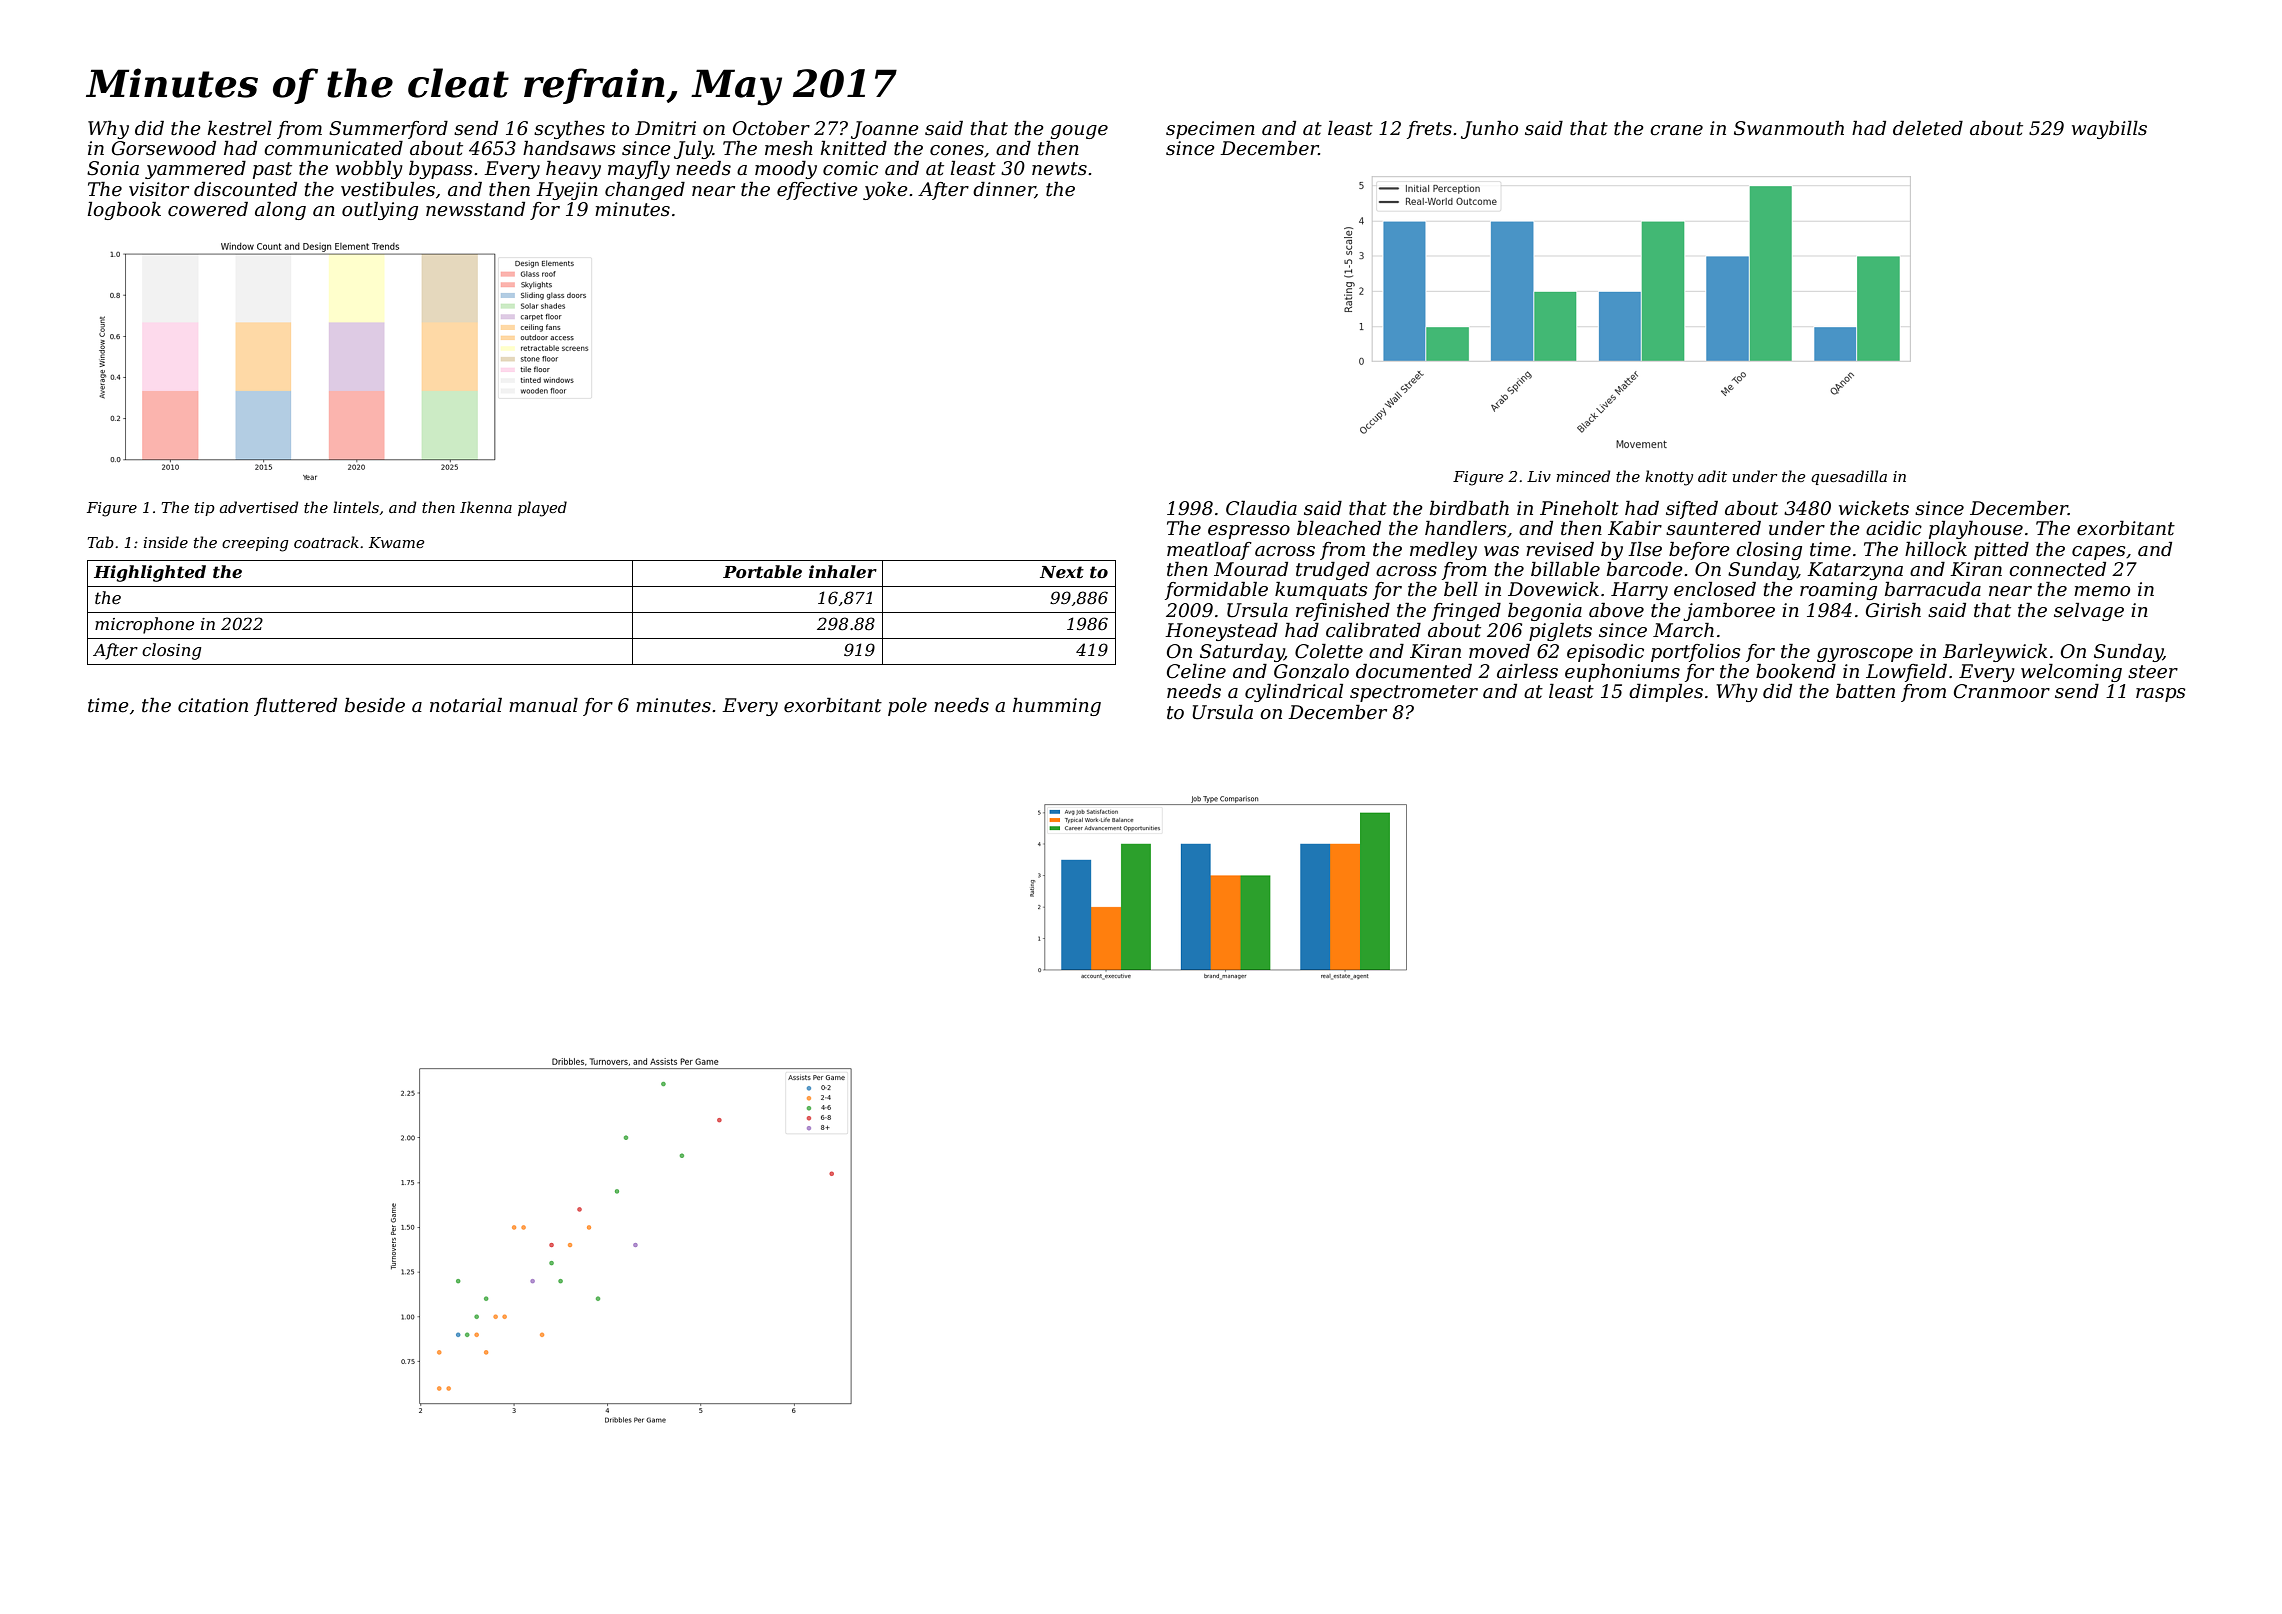 This screenshot has width=2282, height=1614. Describe the element at coordinates (1676, 130) in the screenshot. I see `crane` at that location.
